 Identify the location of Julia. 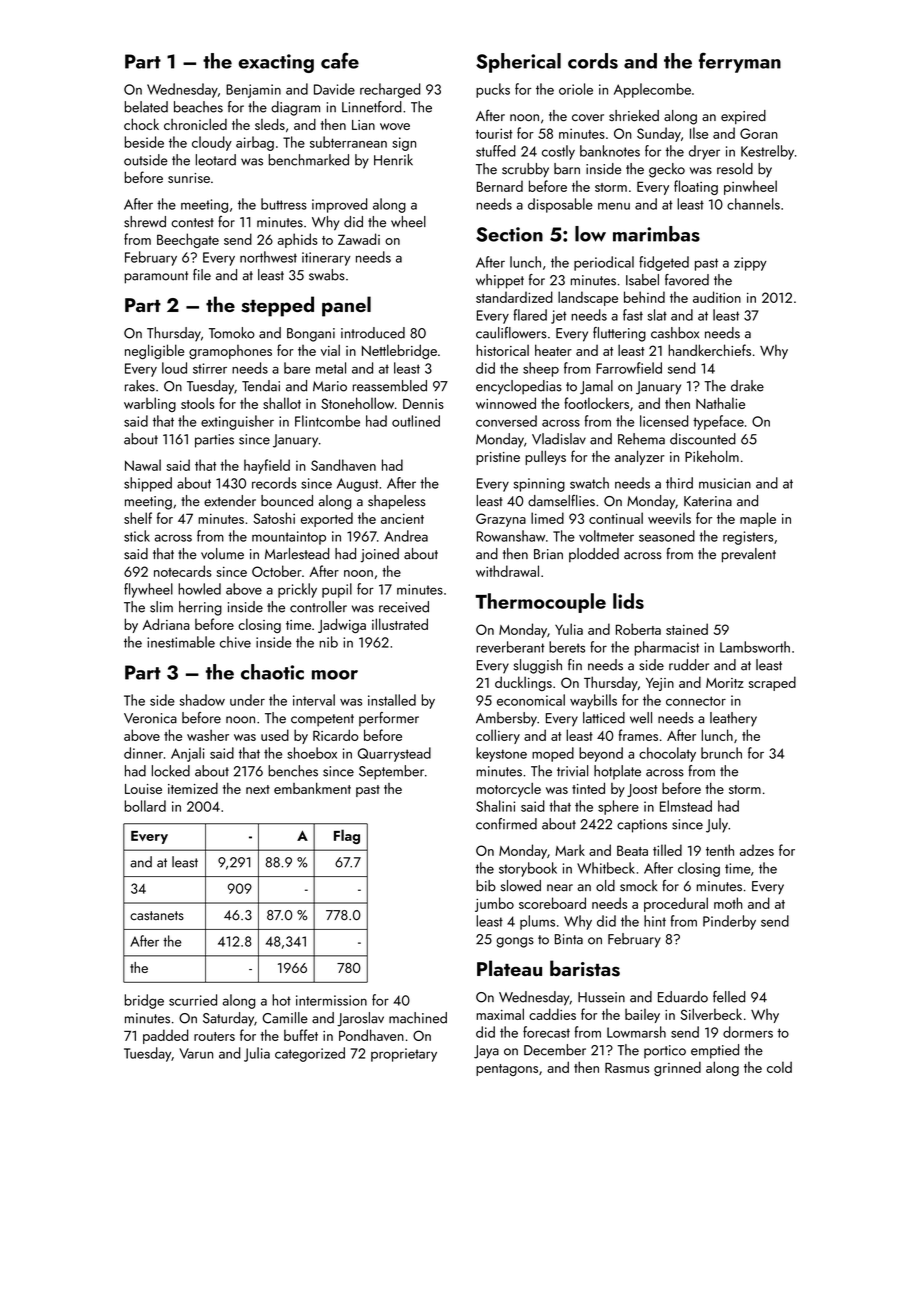
(257, 1054).
